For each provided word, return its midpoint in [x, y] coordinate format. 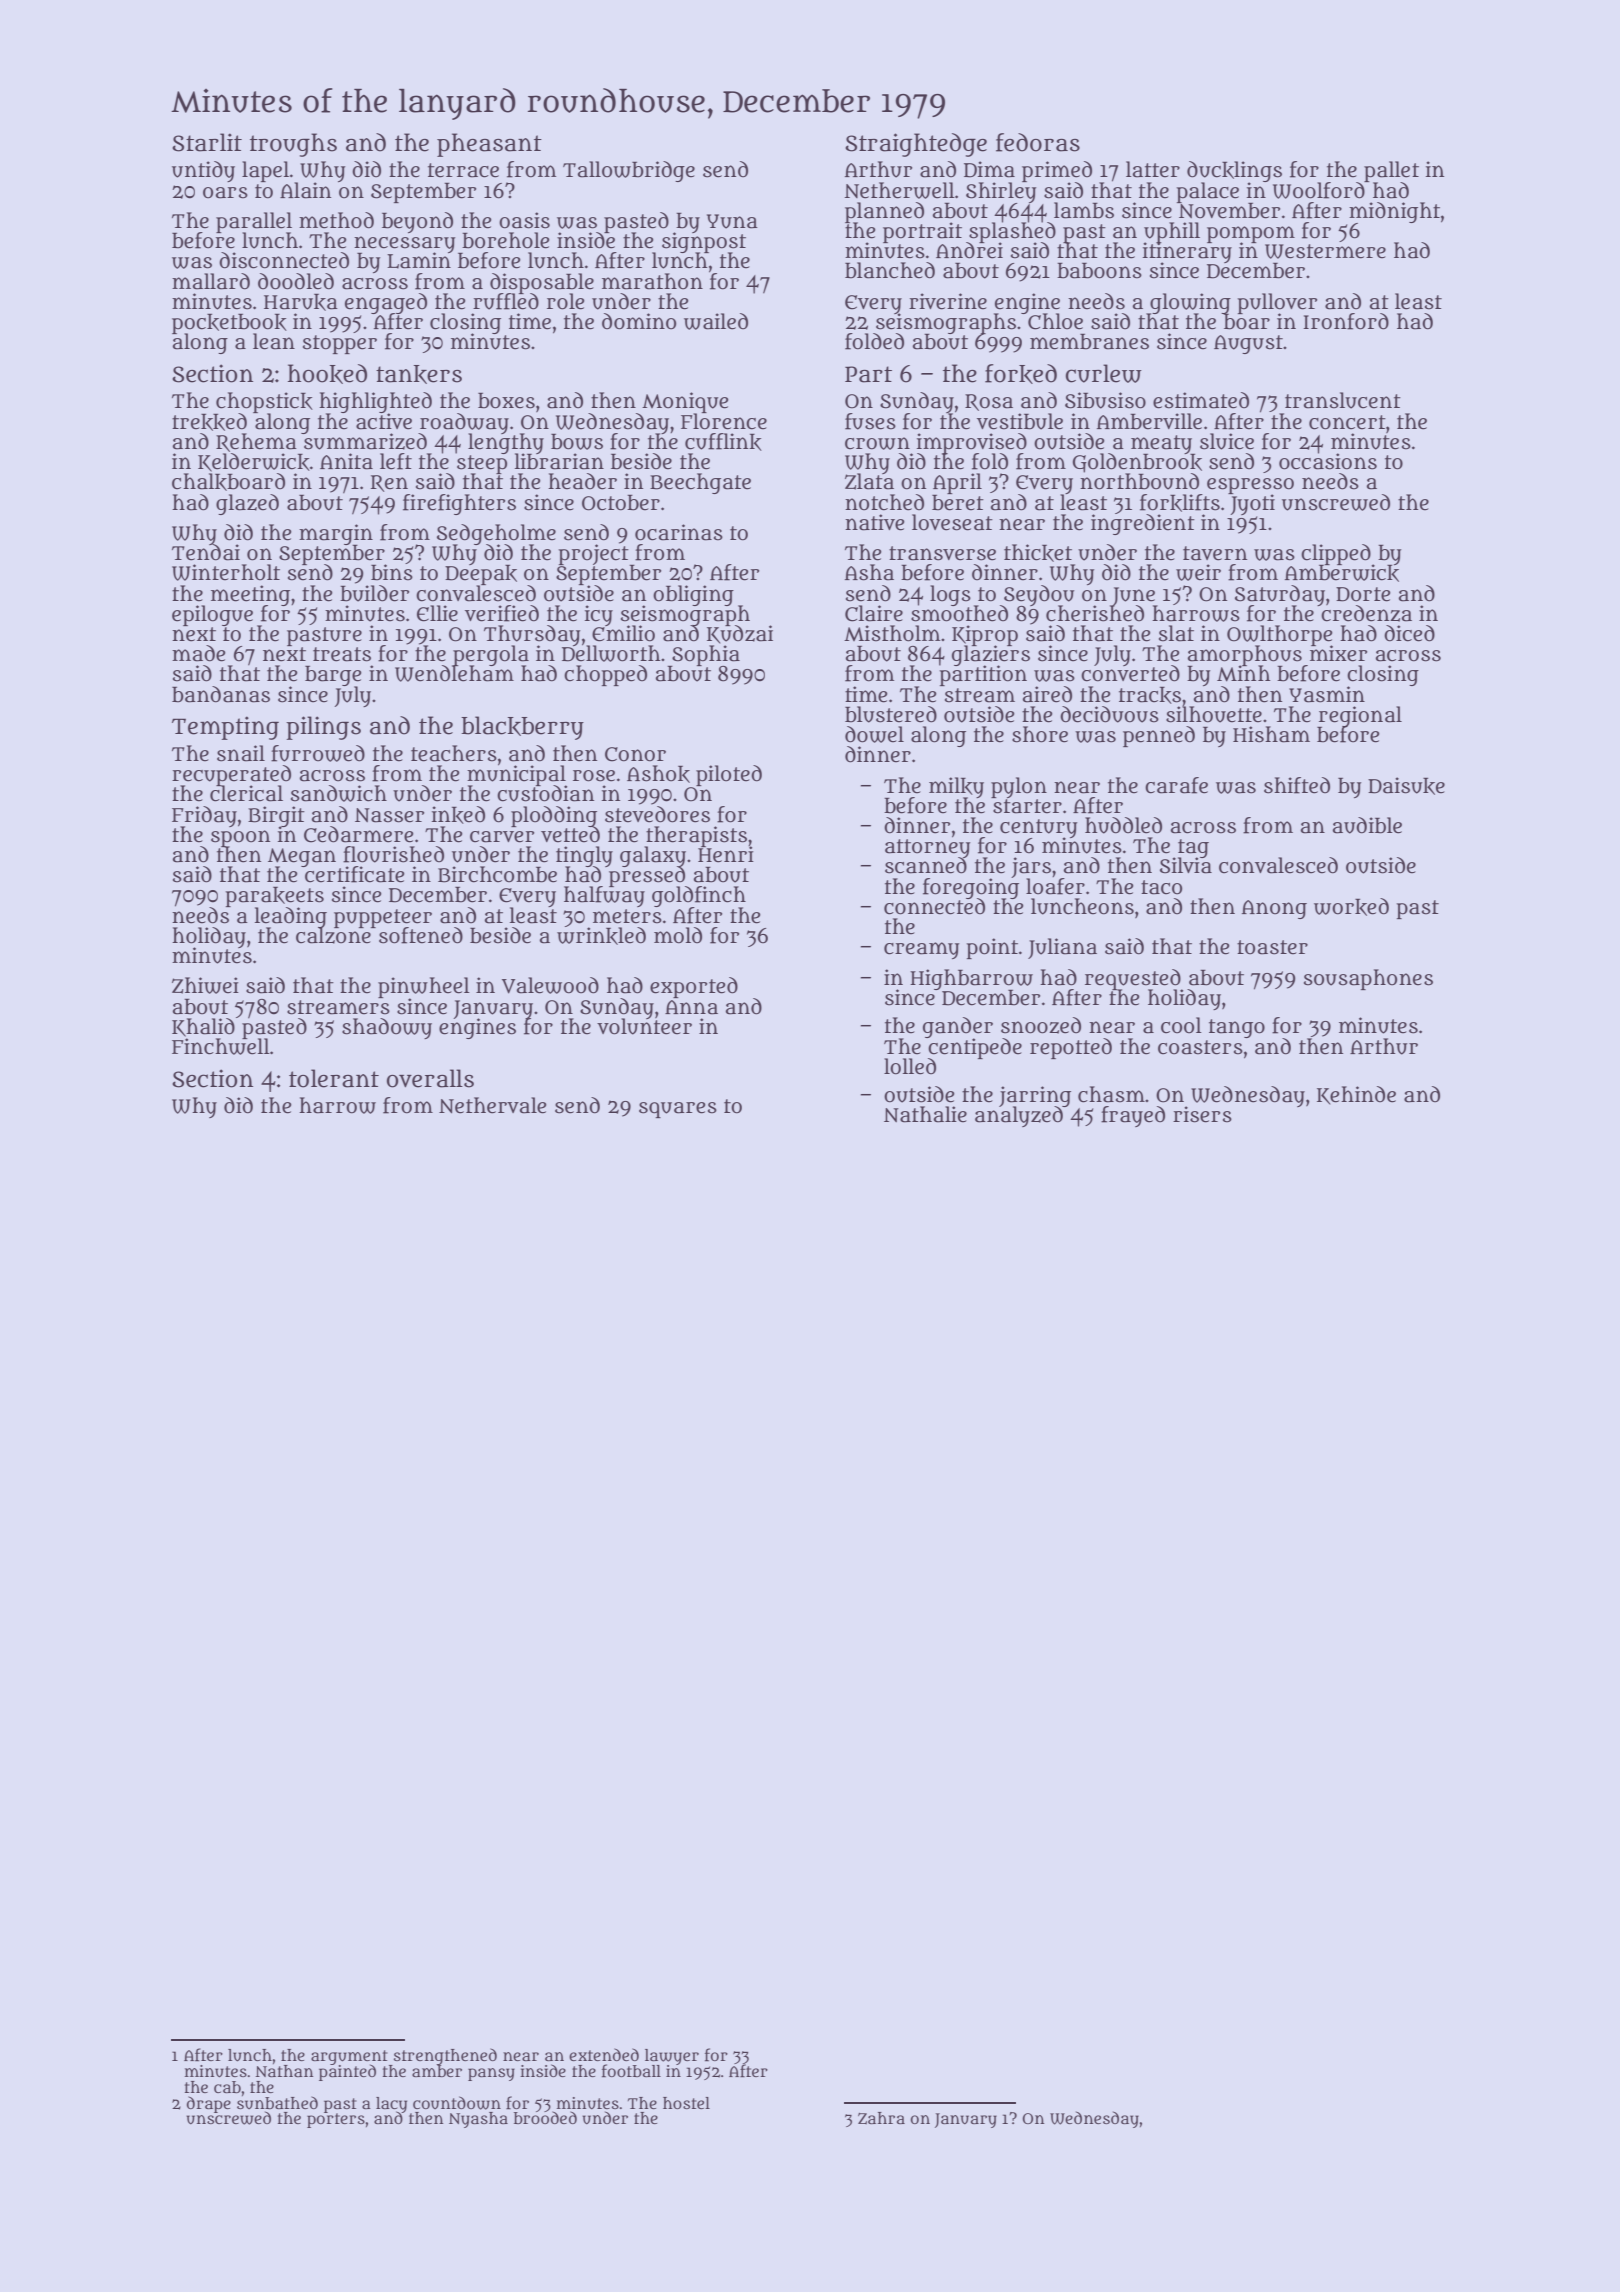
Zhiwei [205, 985]
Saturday [1280, 595]
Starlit [207, 142]
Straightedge [916, 145]
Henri [726, 854]
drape [209, 2104]
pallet [1391, 171]
